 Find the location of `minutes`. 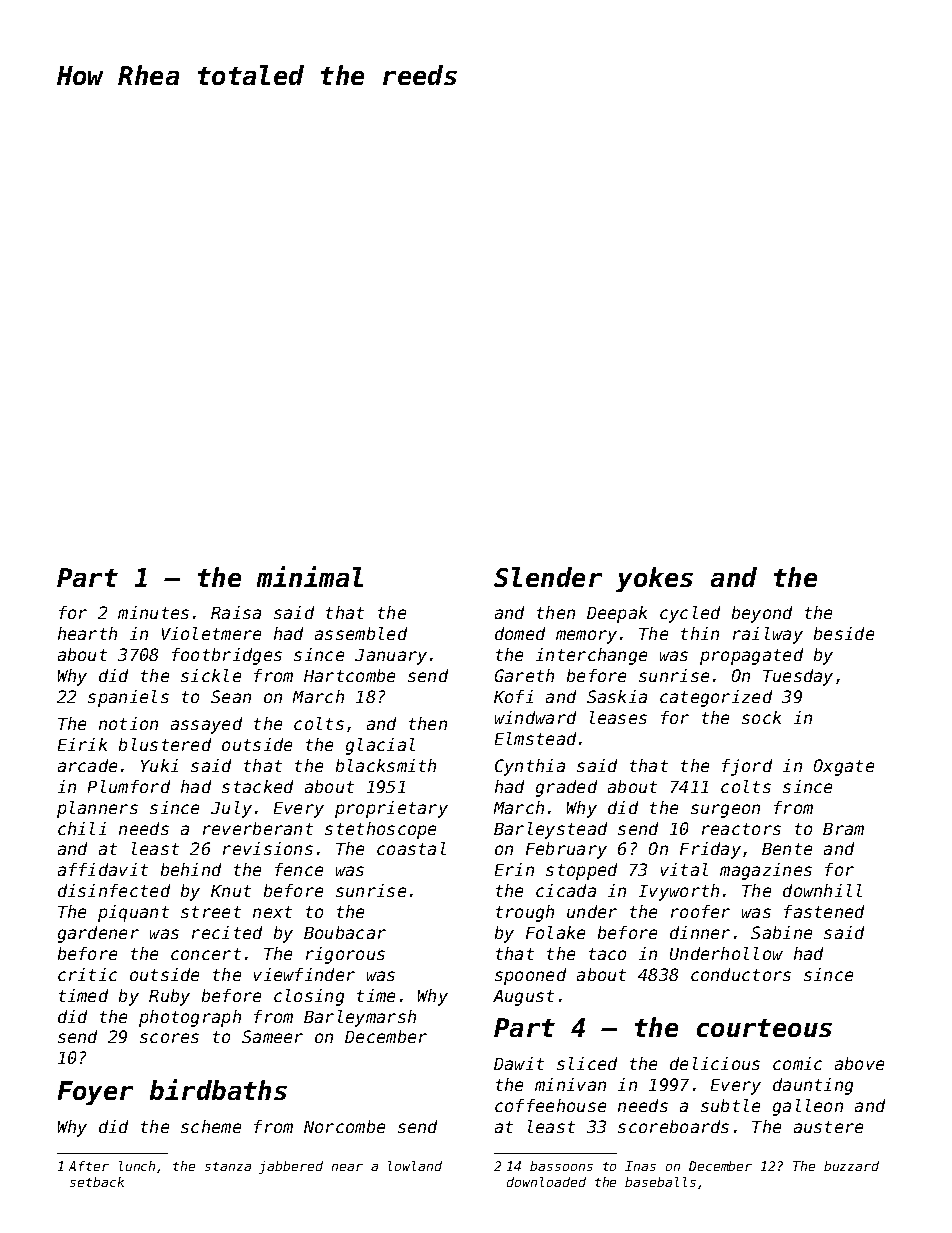

minutes is located at coordinates (153, 612).
